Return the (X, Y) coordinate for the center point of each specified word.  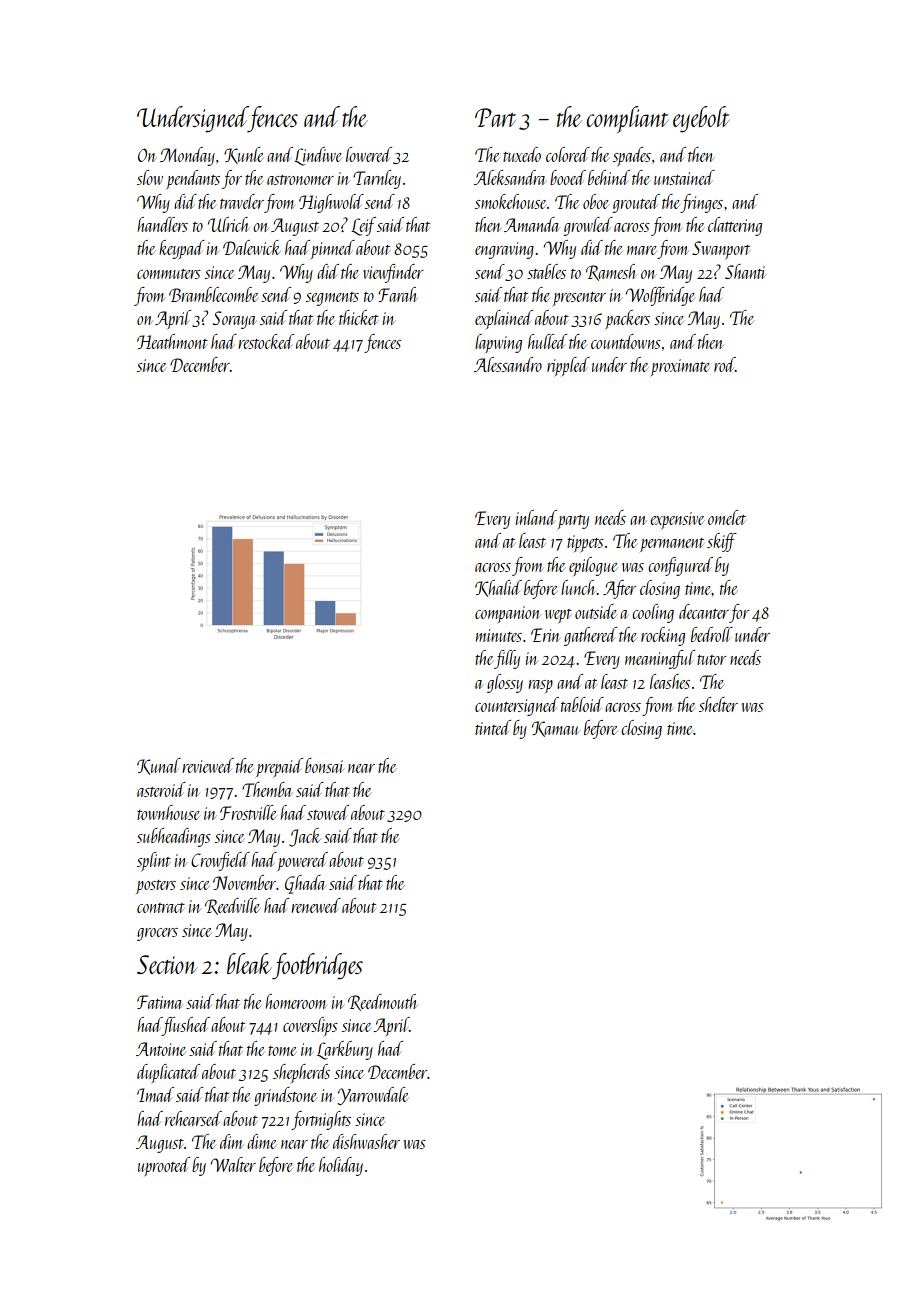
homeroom (296, 1001)
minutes (499, 635)
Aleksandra (510, 177)
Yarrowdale (372, 1096)
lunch (579, 587)
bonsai (324, 765)
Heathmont (172, 341)
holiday (341, 1166)
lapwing (498, 343)
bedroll (712, 634)
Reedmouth (383, 1002)
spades (632, 156)
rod (724, 364)
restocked (266, 341)
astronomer (300, 180)
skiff (722, 542)
